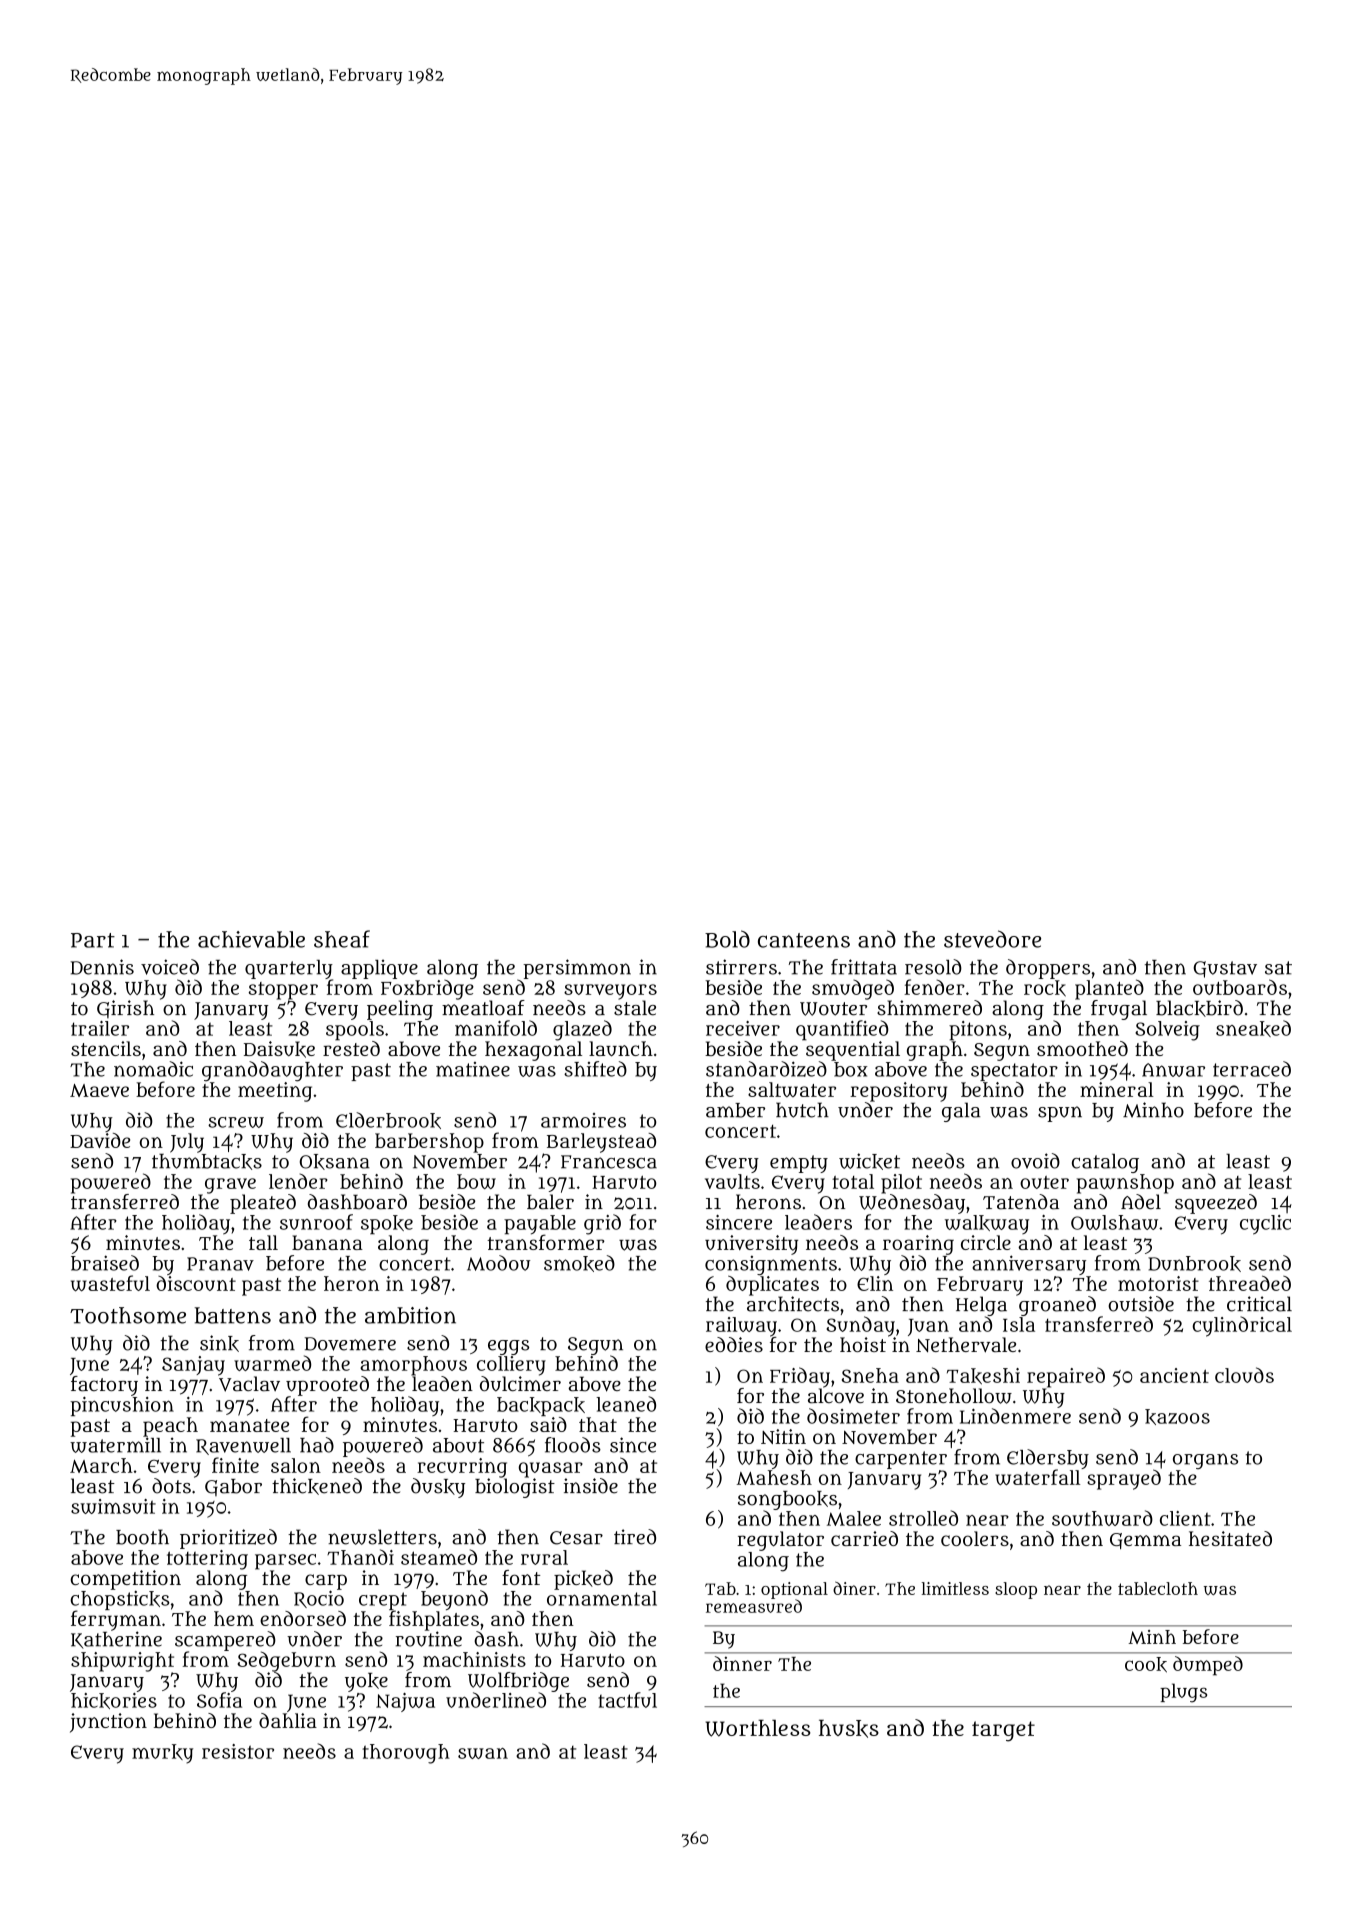 The image size is (1362, 1926). I want to click on inside, so click(591, 1486).
